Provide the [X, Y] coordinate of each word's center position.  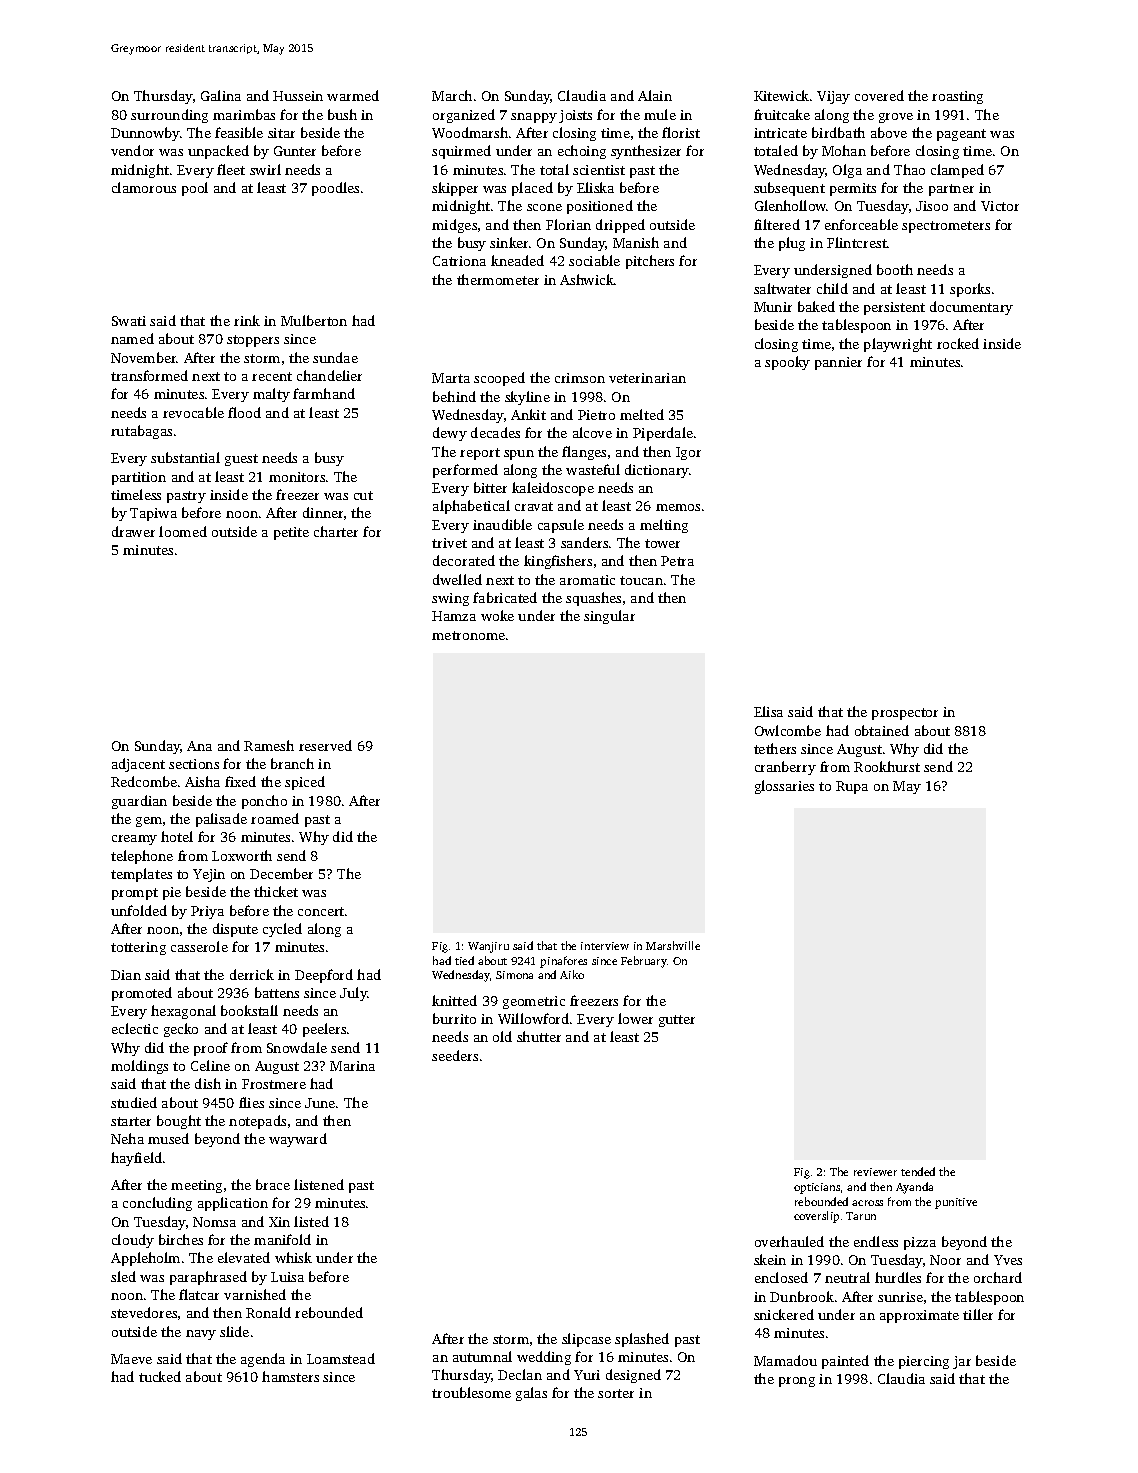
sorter [616, 1393]
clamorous [144, 187]
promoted [142, 994]
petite [291, 533]
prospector [905, 714]
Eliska [595, 187]
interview [605, 946]
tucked [160, 1376]
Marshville [673, 945]
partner [951, 190]
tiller [978, 1314]
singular [609, 617]
